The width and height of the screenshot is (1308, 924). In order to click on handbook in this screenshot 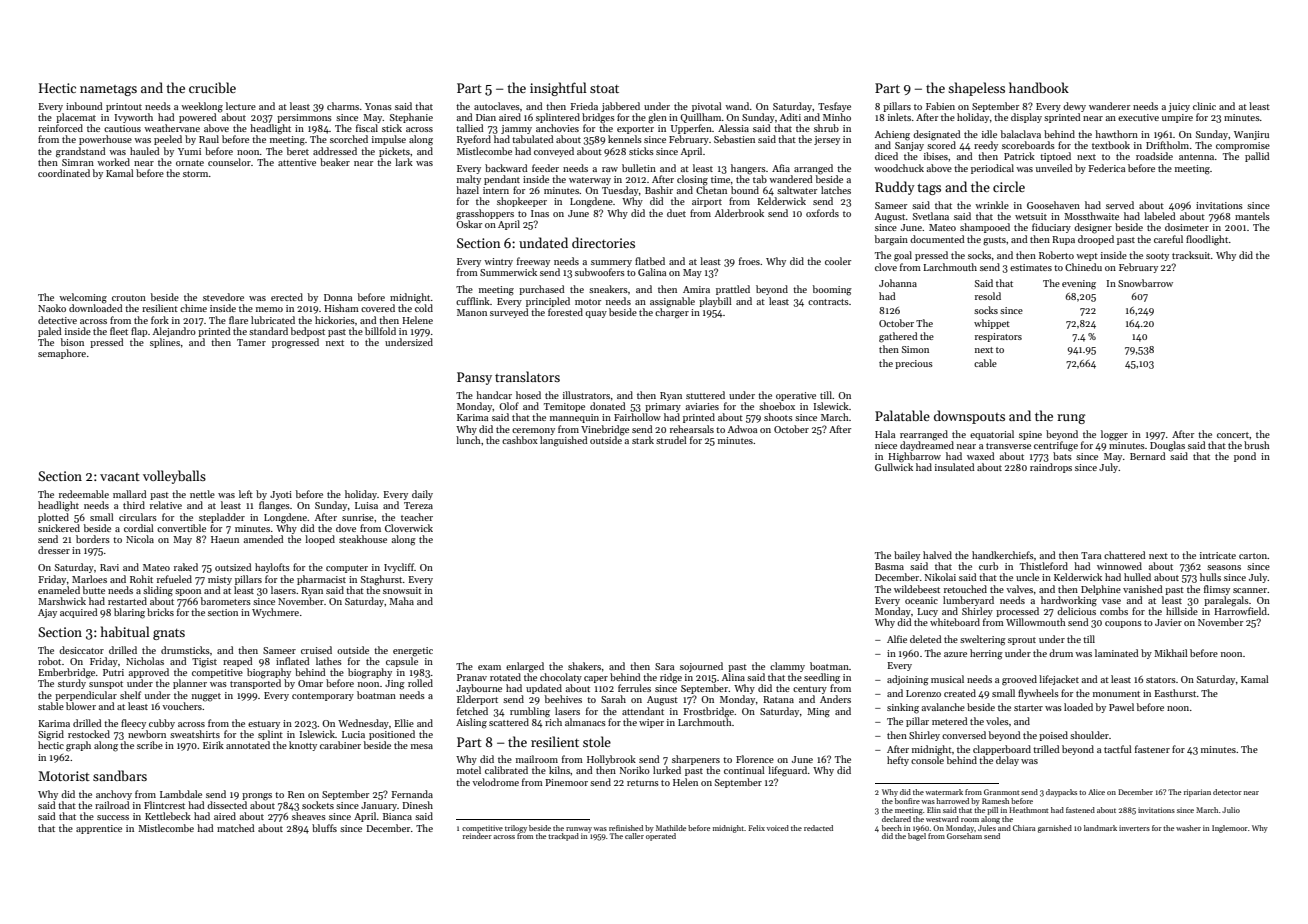, I will do `click(1039, 87)`.
